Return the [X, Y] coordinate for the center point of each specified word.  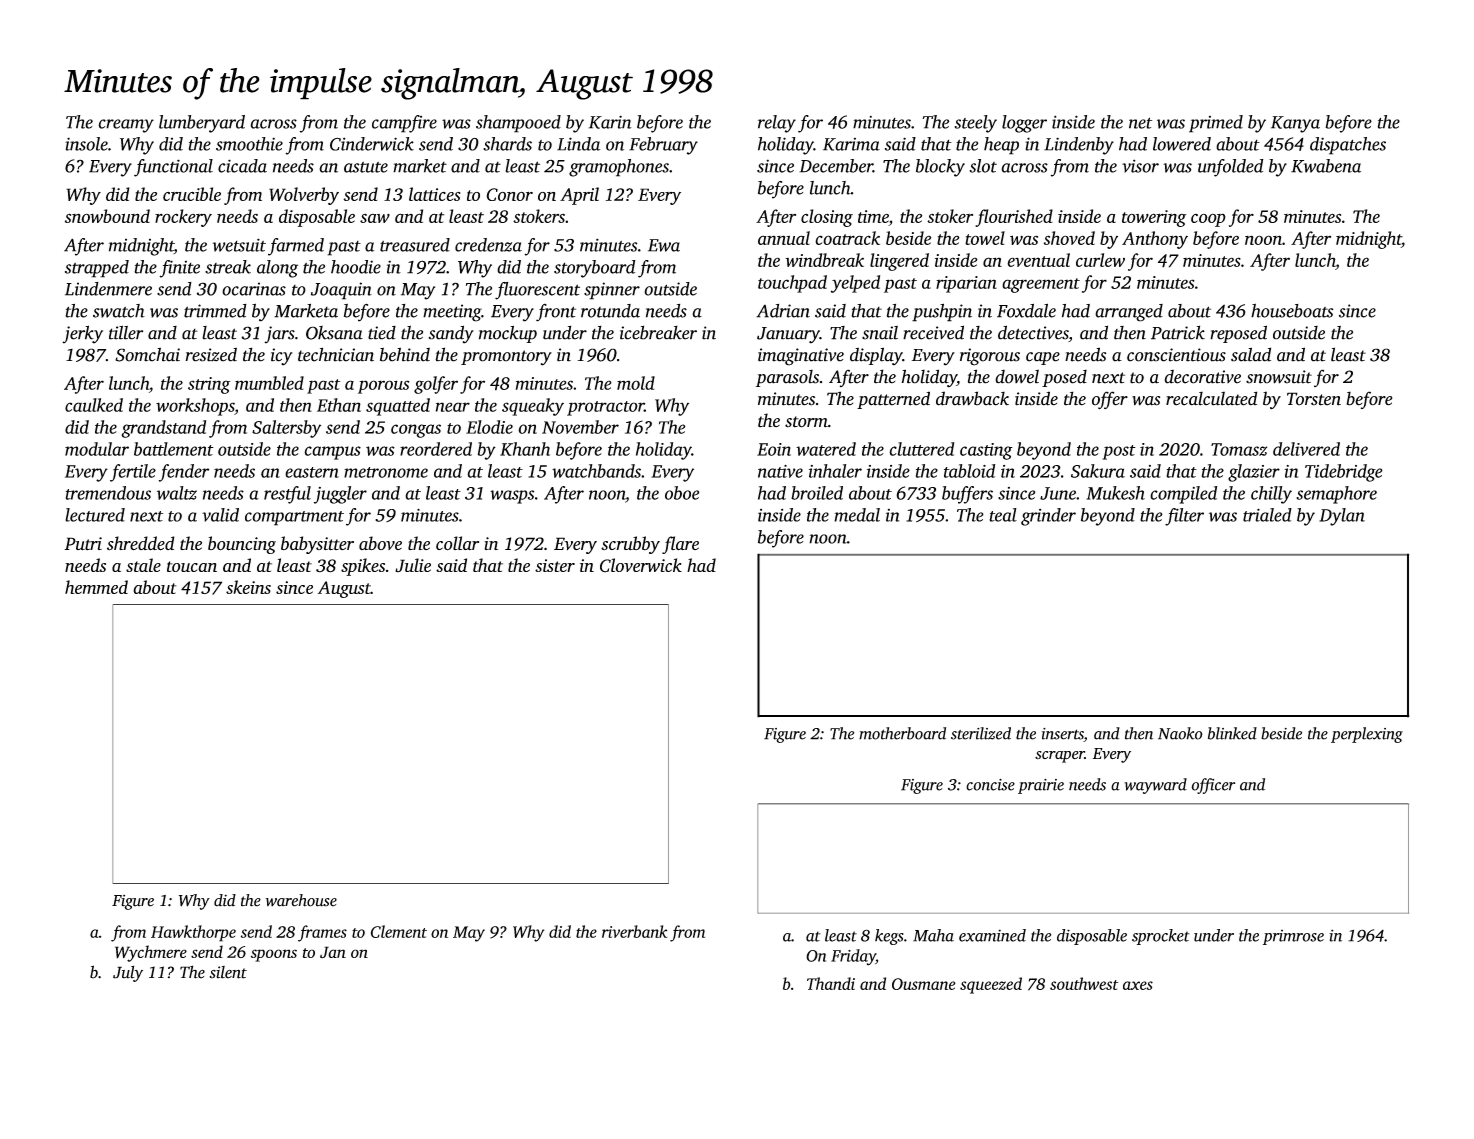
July [128, 974]
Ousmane [924, 984]
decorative [1203, 376]
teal [1003, 515]
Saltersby [286, 429]
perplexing [1367, 735]
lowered [1182, 144]
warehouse [301, 900]
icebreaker [658, 332]
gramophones [619, 168]
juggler [340, 495]
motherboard [902, 733]
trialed [1267, 515]
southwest [1084, 983]
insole [86, 144]
